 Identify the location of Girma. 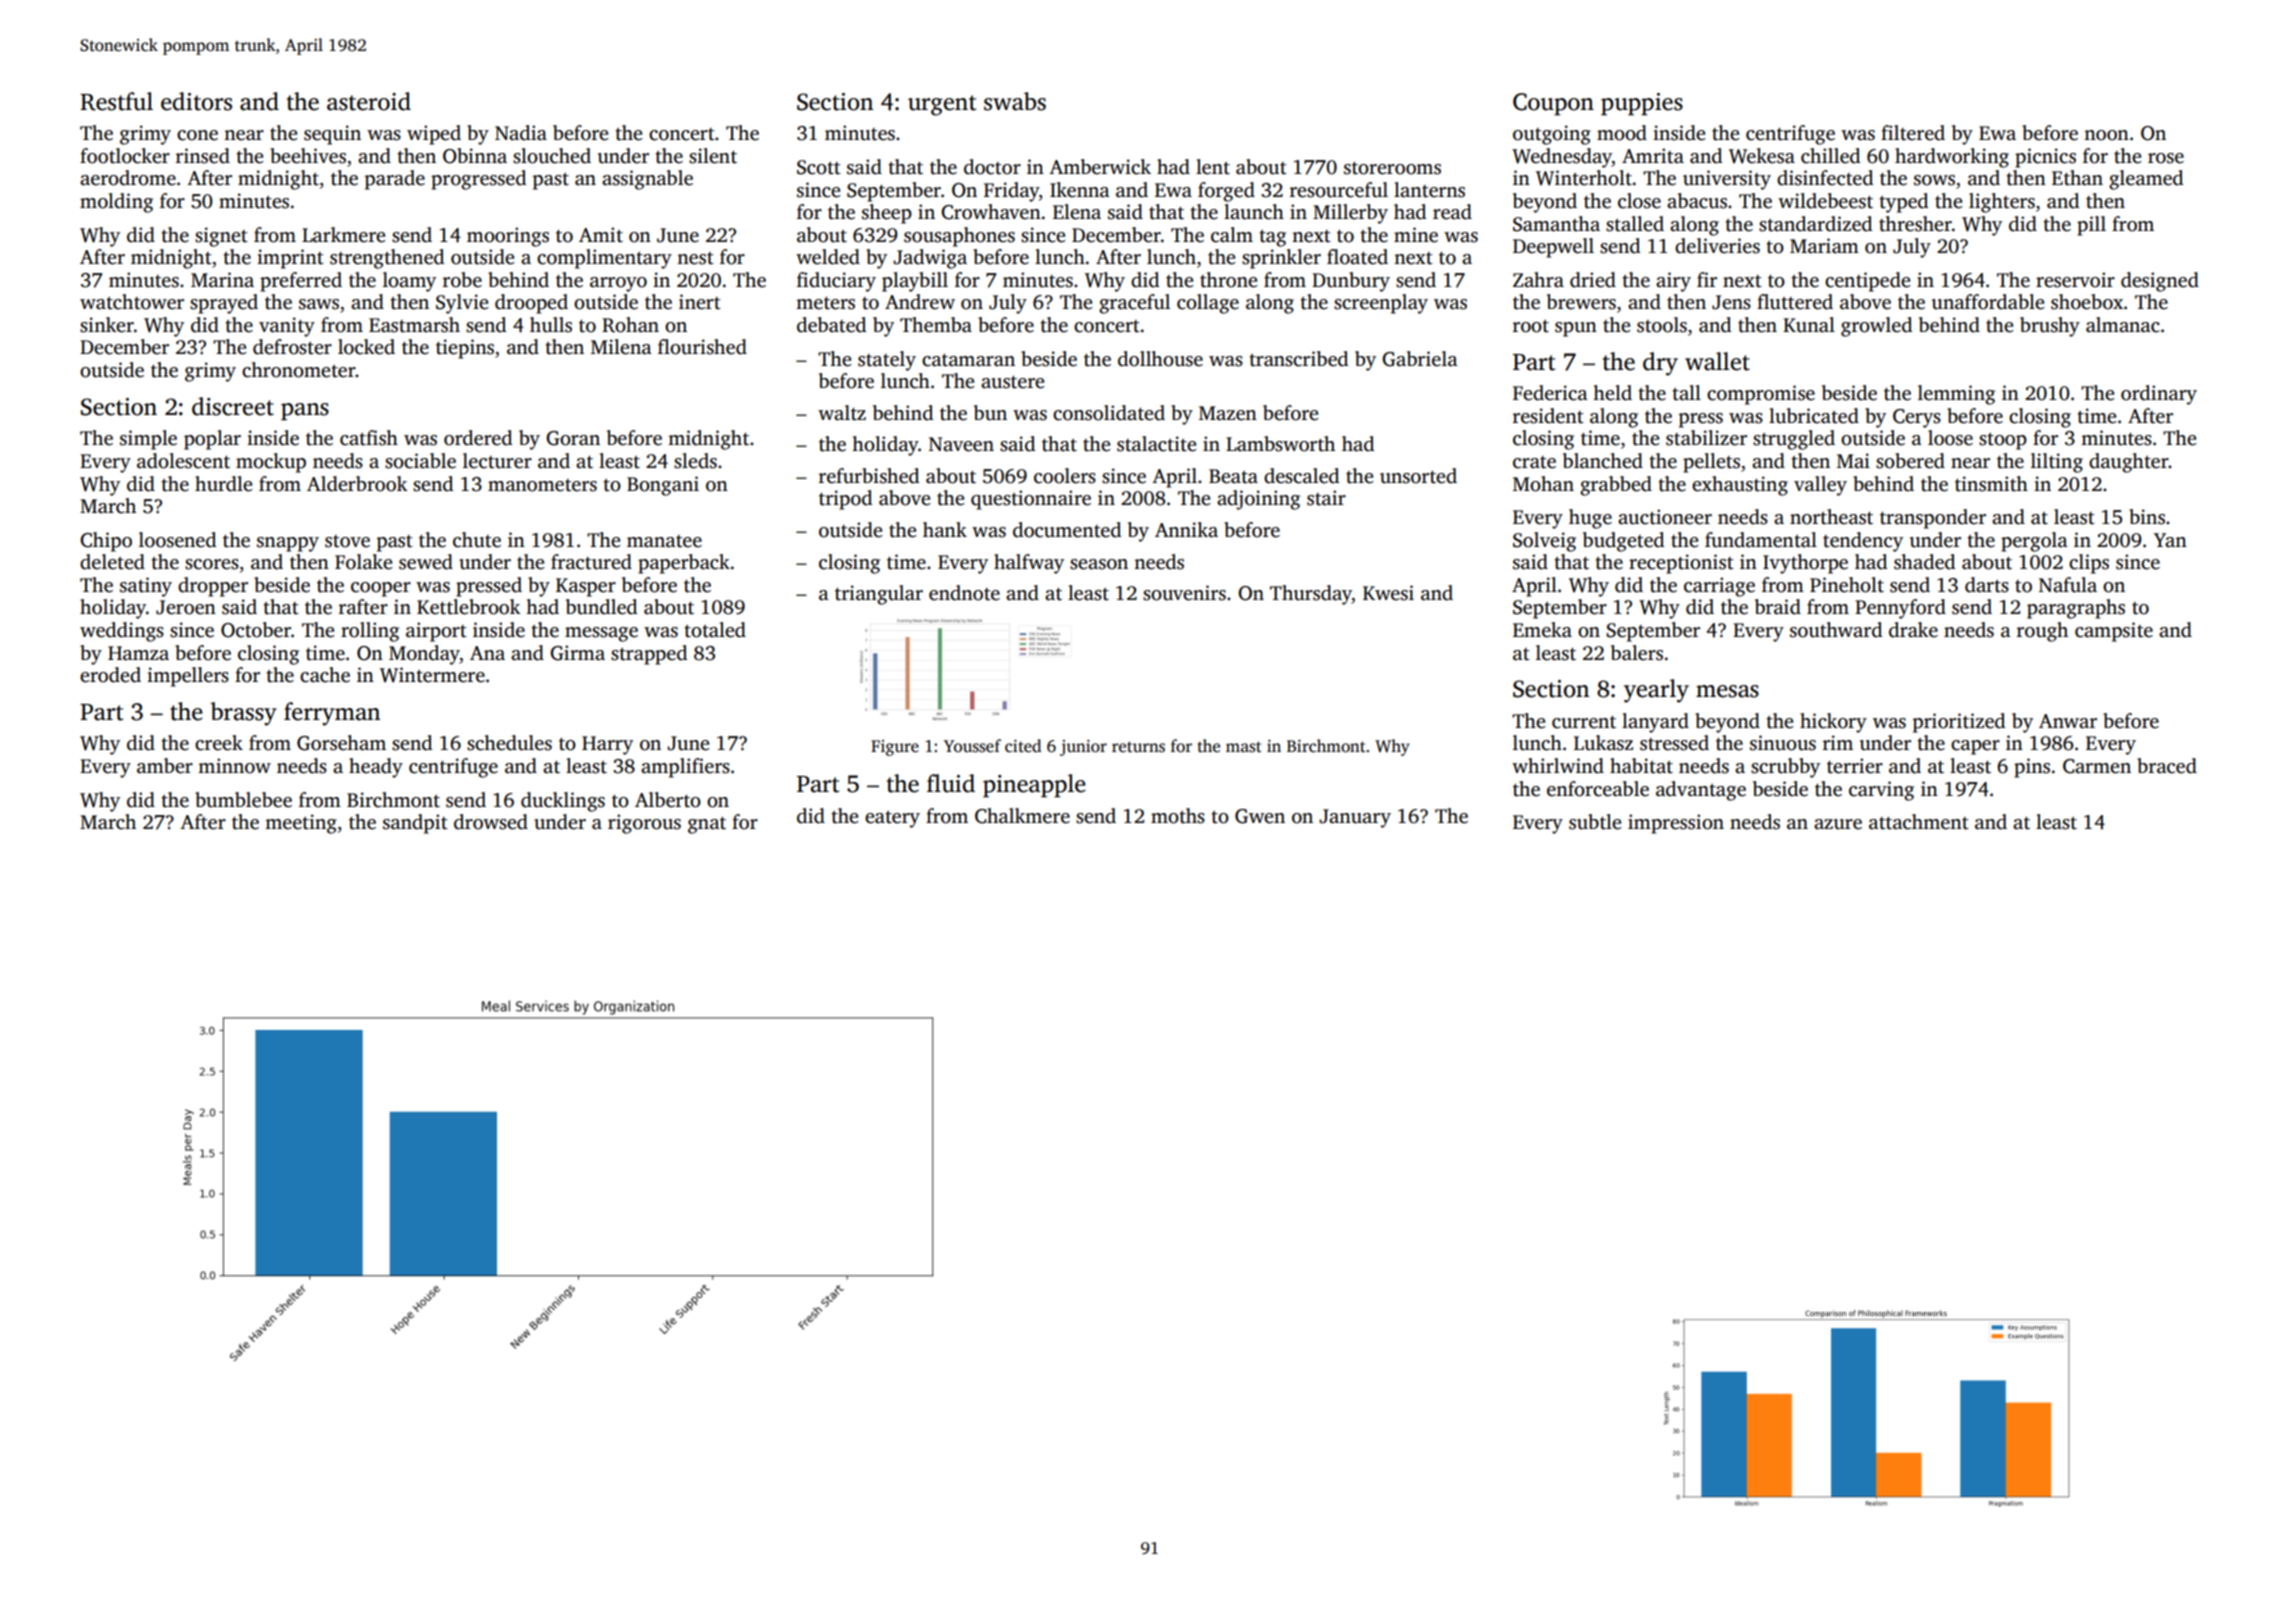
(577, 653).
